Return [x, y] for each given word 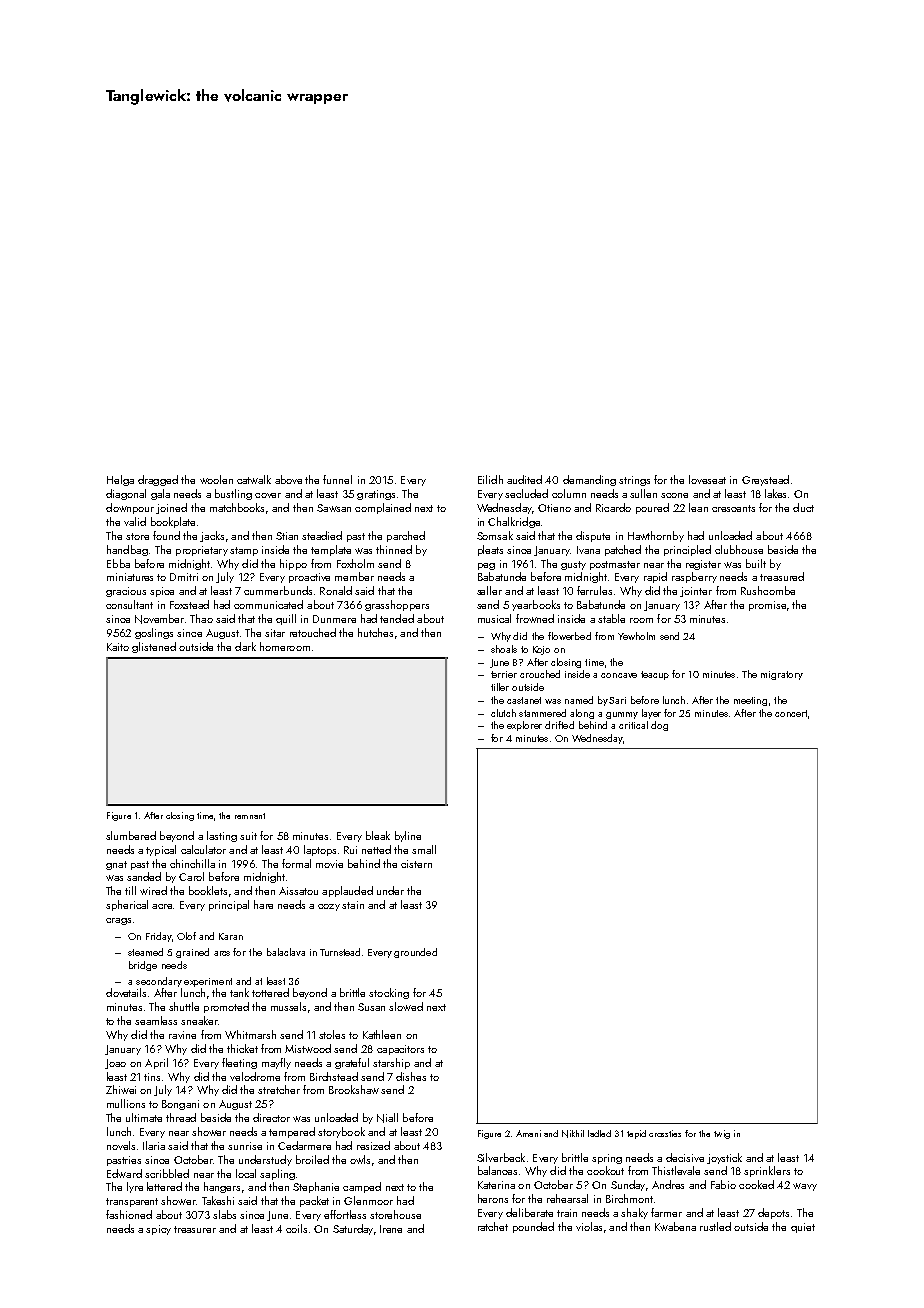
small [424, 849]
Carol [191, 876]
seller [489, 590]
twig [722, 1134]
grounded [415, 953]
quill [286, 619]
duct [803, 507]
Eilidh [490, 479]
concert [791, 713]
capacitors [400, 1050]
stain [353, 905]
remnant [250, 816]
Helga [120, 480]
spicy [158, 1230]
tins [152, 1077]
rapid [655, 577]
